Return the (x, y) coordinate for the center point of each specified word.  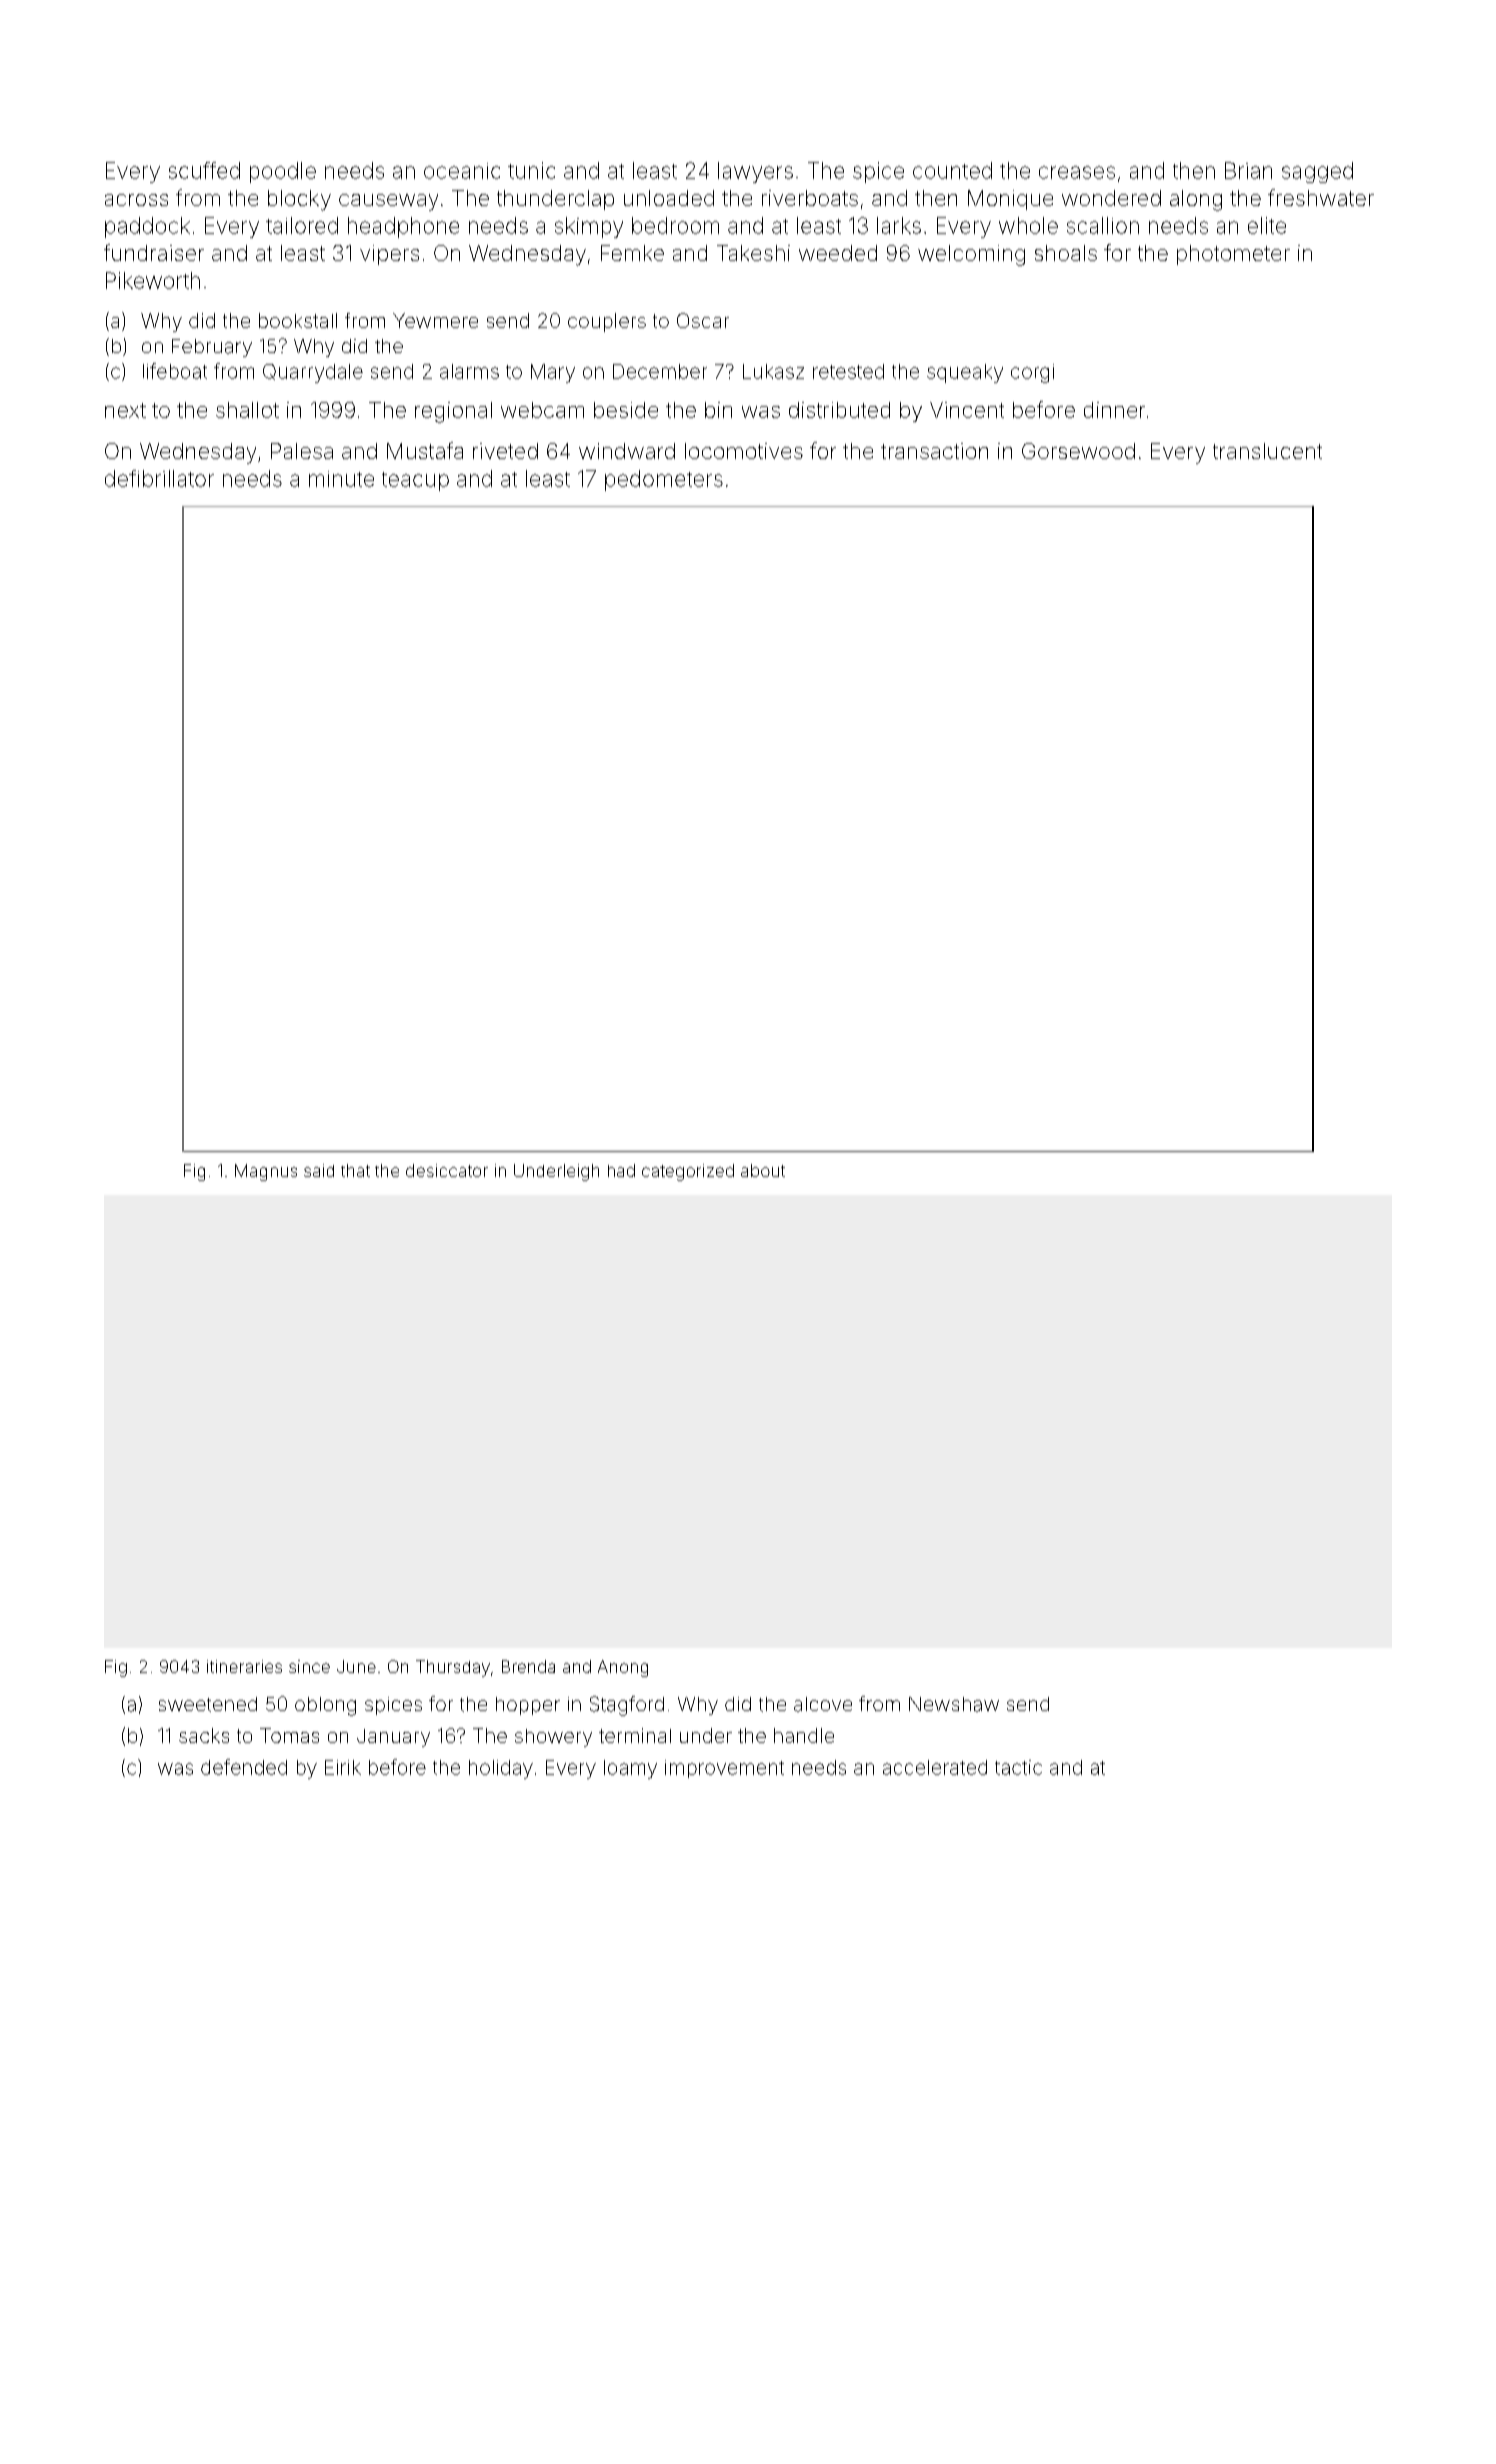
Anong (623, 1668)
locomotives (744, 451)
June (356, 1666)
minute (341, 479)
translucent (1267, 451)
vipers (389, 255)
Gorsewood (1078, 451)
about (763, 1170)
